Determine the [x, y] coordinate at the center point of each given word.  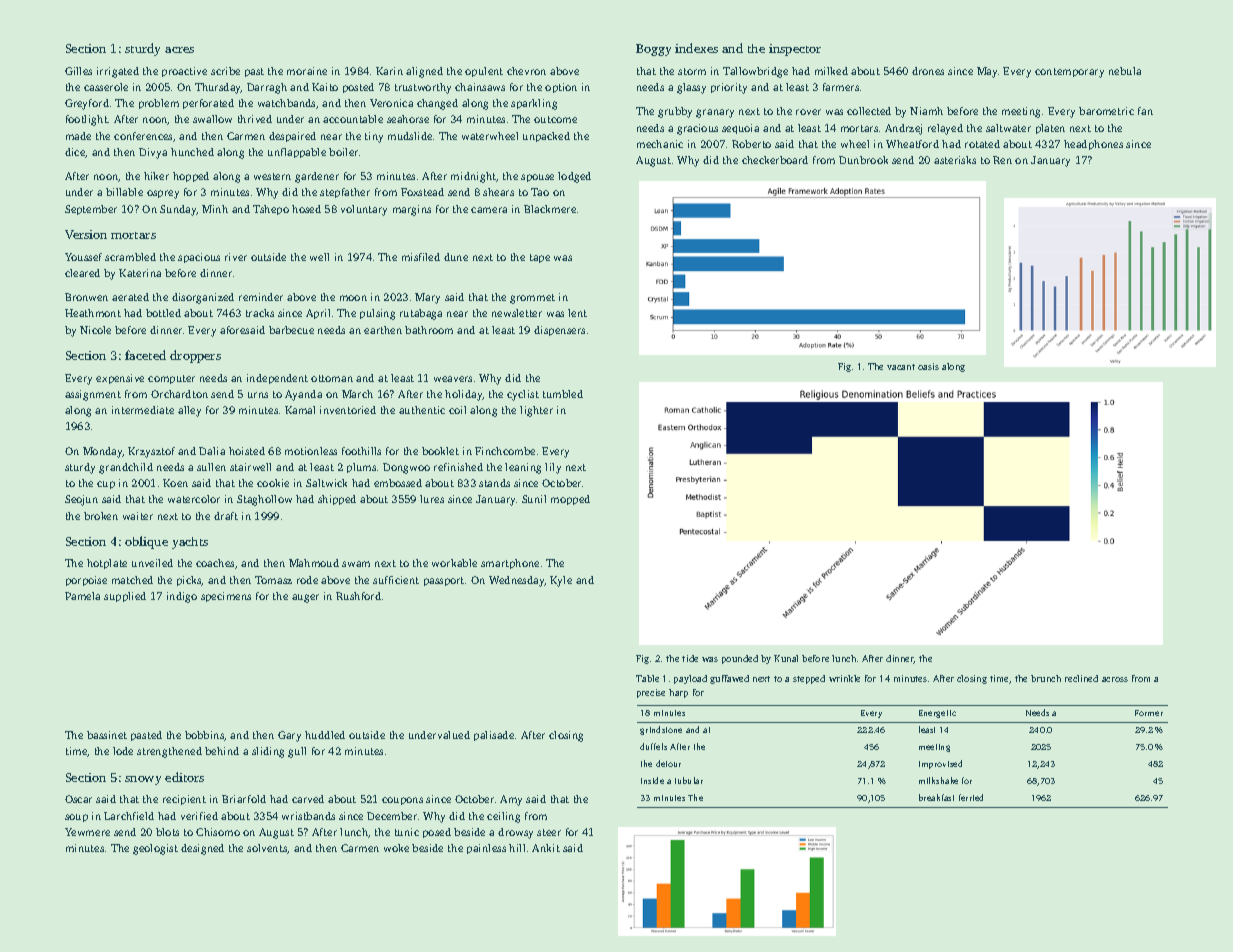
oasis [928, 366]
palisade [494, 736]
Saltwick [326, 483]
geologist [155, 849]
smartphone [510, 564]
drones [928, 71]
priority [729, 88]
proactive [184, 72]
